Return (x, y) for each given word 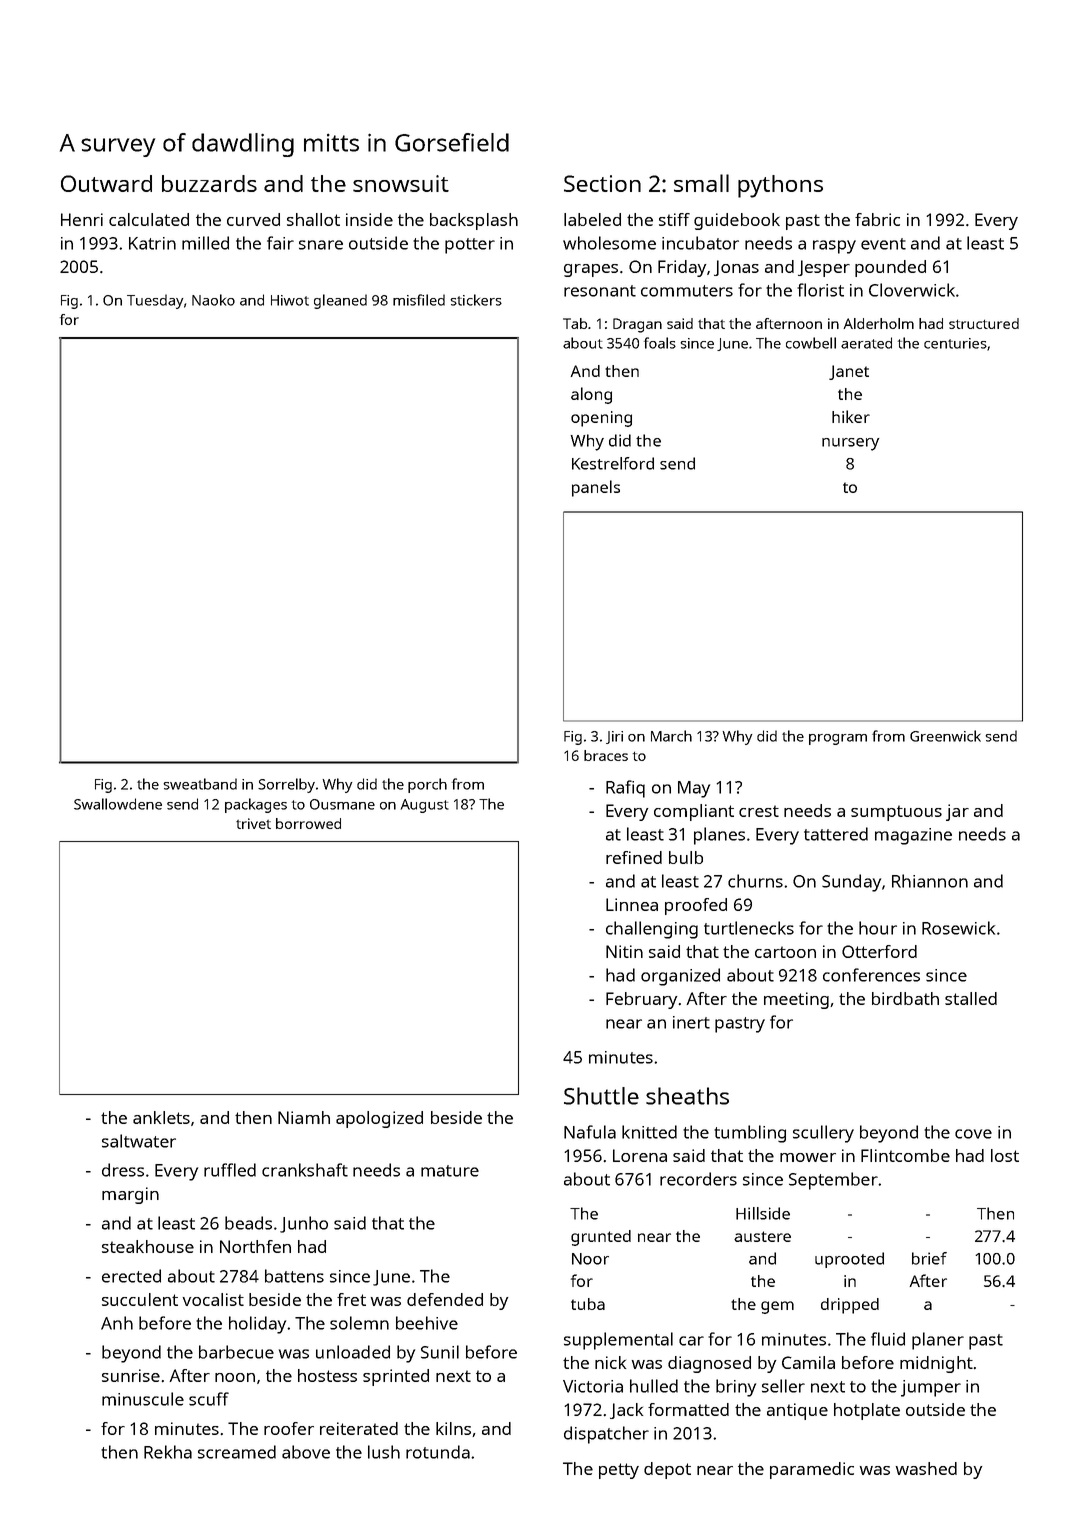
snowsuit (401, 183)
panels (596, 488)
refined (634, 857)
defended (445, 1299)
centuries (955, 343)
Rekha (168, 1452)
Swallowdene (118, 804)
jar (957, 812)
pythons (780, 186)
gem (777, 1307)
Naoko (213, 300)
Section (602, 183)
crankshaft (305, 1170)
